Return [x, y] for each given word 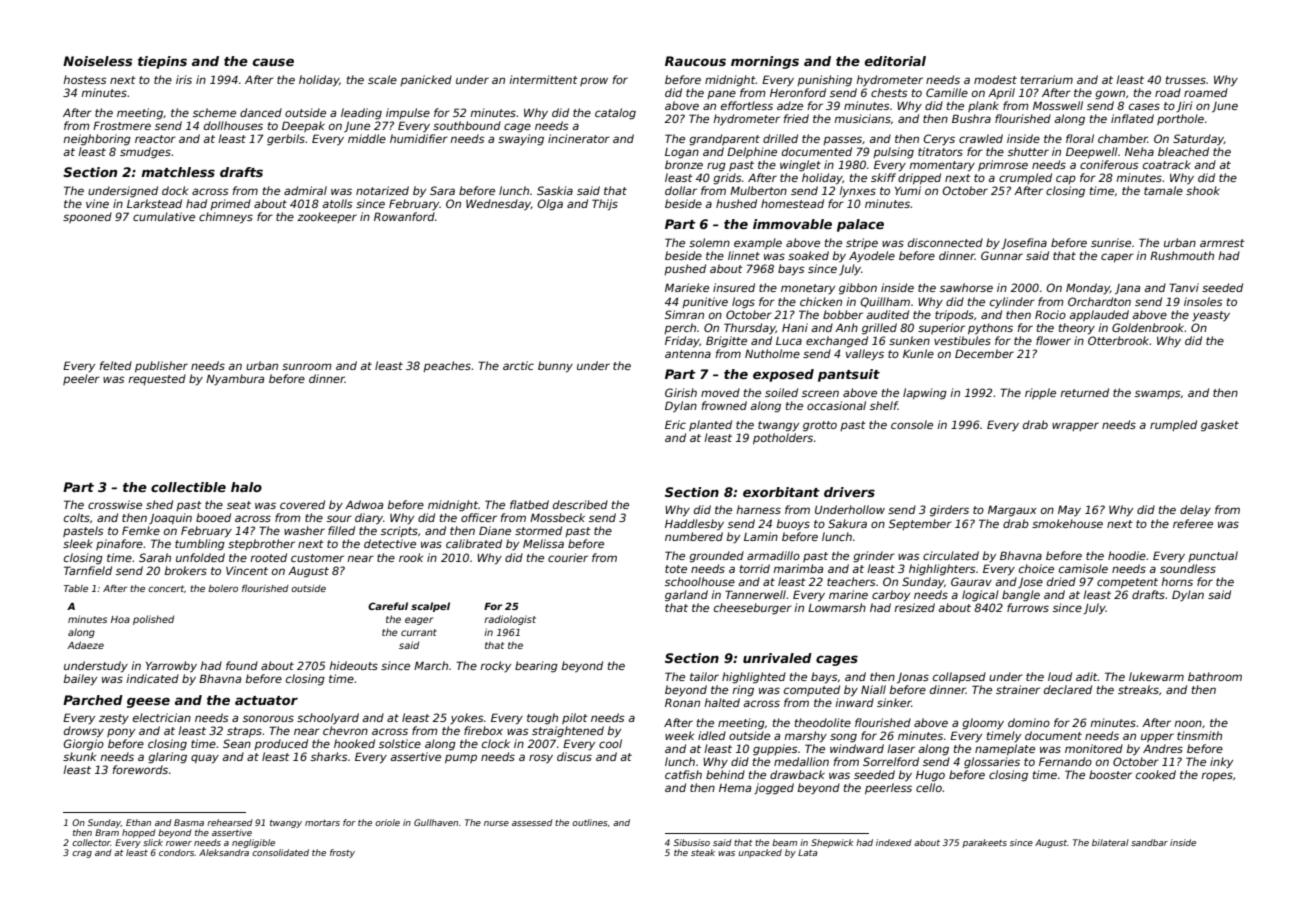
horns [1177, 581]
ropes [1217, 776]
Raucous [695, 61]
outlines [590, 822]
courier [568, 557]
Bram [107, 832]
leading [361, 114]
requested [157, 379]
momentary [942, 166]
